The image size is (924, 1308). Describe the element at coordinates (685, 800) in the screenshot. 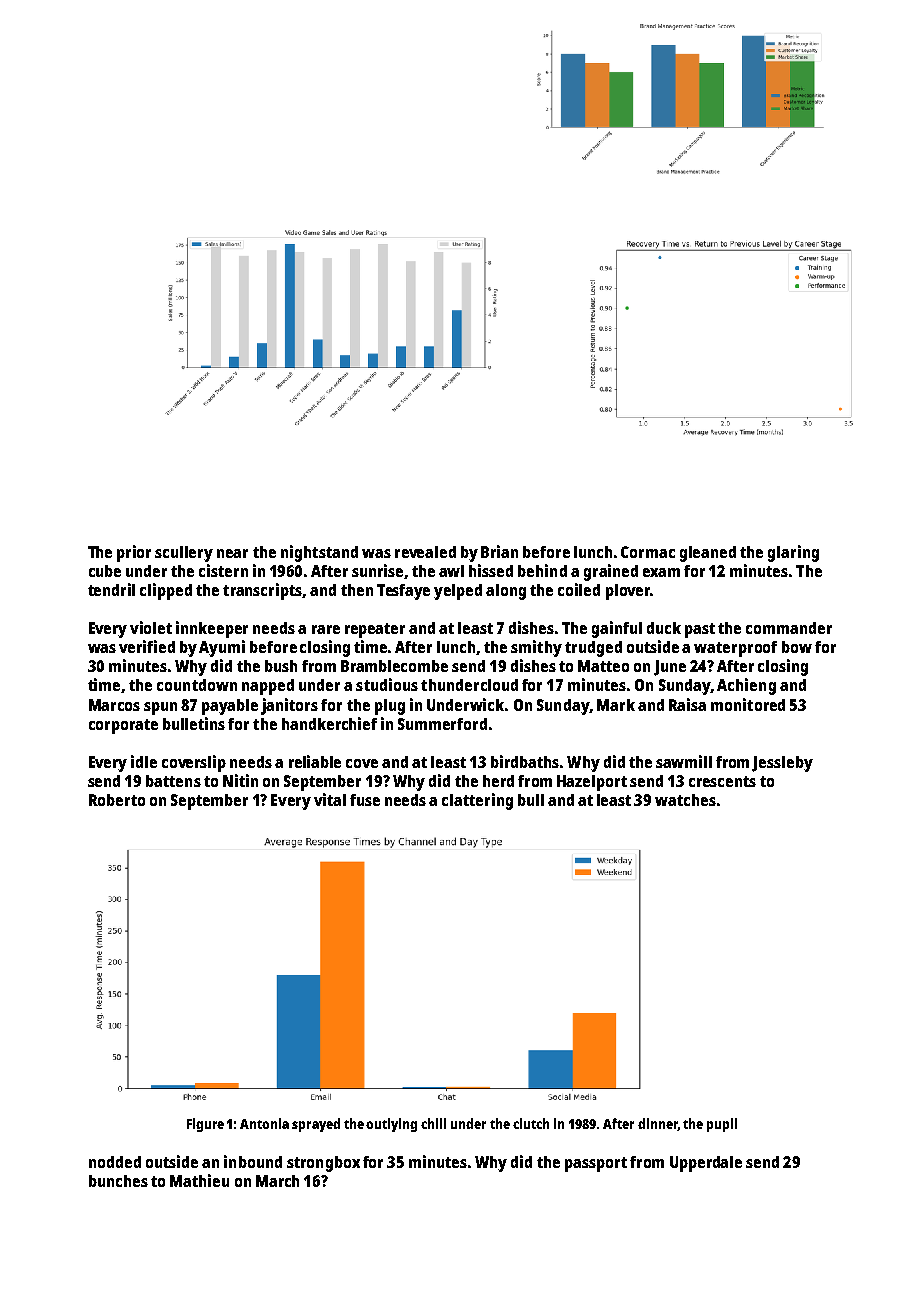

I see `watches` at that location.
